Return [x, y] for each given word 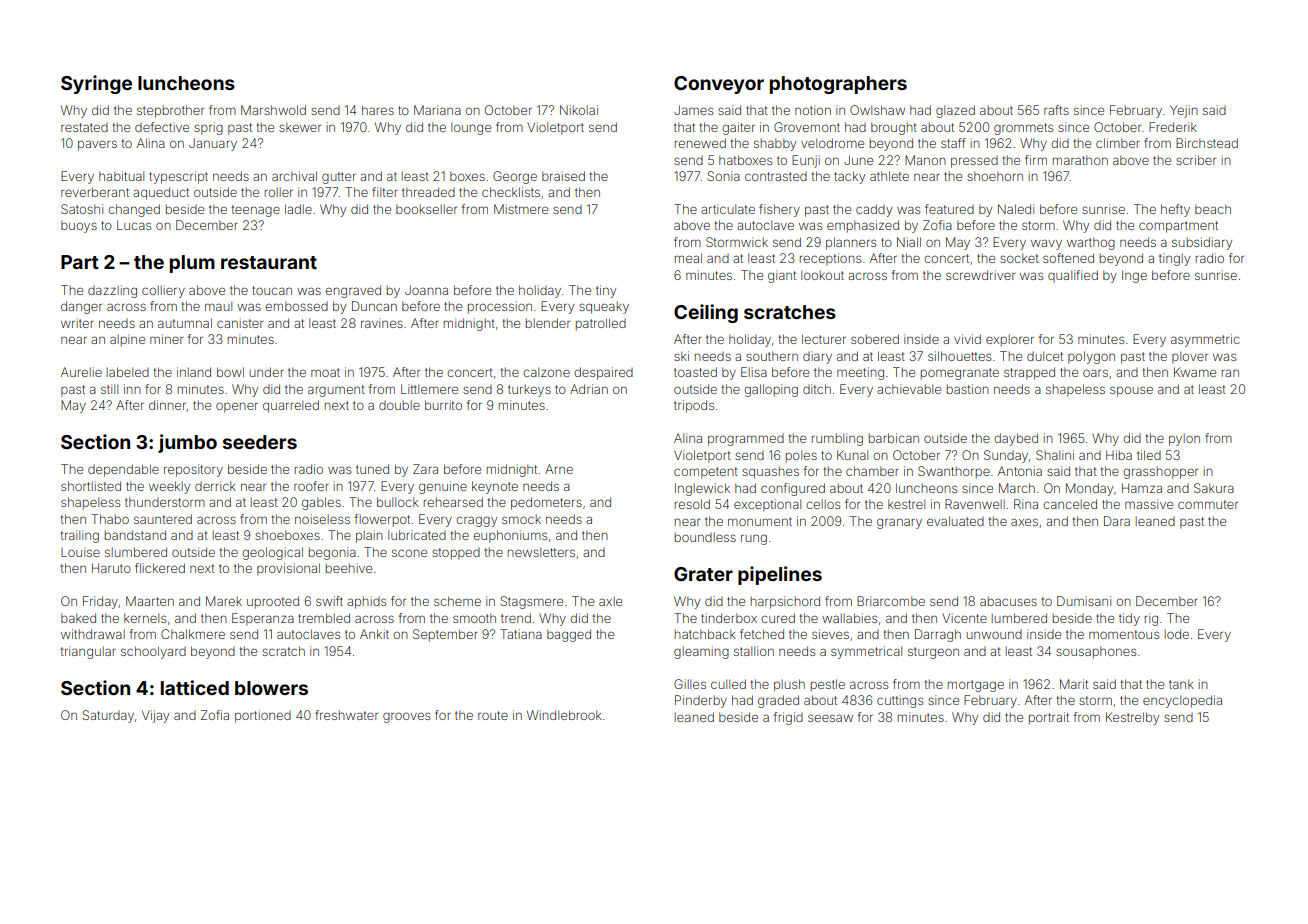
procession [500, 307]
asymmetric [1205, 340]
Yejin [1184, 111]
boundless [705, 537]
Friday [100, 602]
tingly [1174, 259]
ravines [382, 323]
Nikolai [579, 110]
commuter [1208, 504]
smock [521, 519]
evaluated [955, 521]
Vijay [155, 716]
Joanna [426, 290]
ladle [298, 209]
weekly [169, 487]
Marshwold [273, 110]
